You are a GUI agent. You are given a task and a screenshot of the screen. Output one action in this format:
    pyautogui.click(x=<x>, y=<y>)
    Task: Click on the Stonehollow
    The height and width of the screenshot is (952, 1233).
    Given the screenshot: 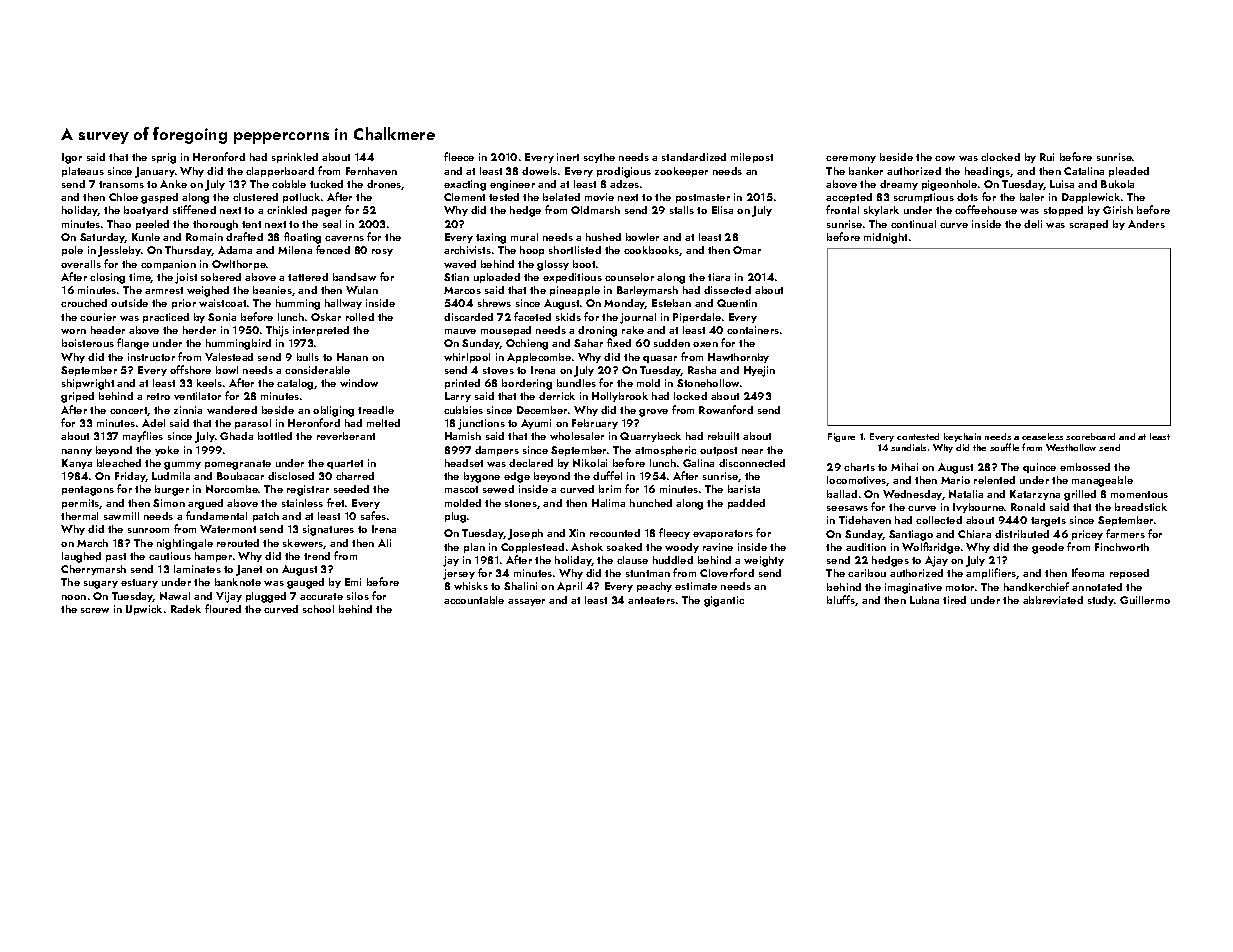 What is the action you would take?
    pyautogui.click(x=708, y=383)
